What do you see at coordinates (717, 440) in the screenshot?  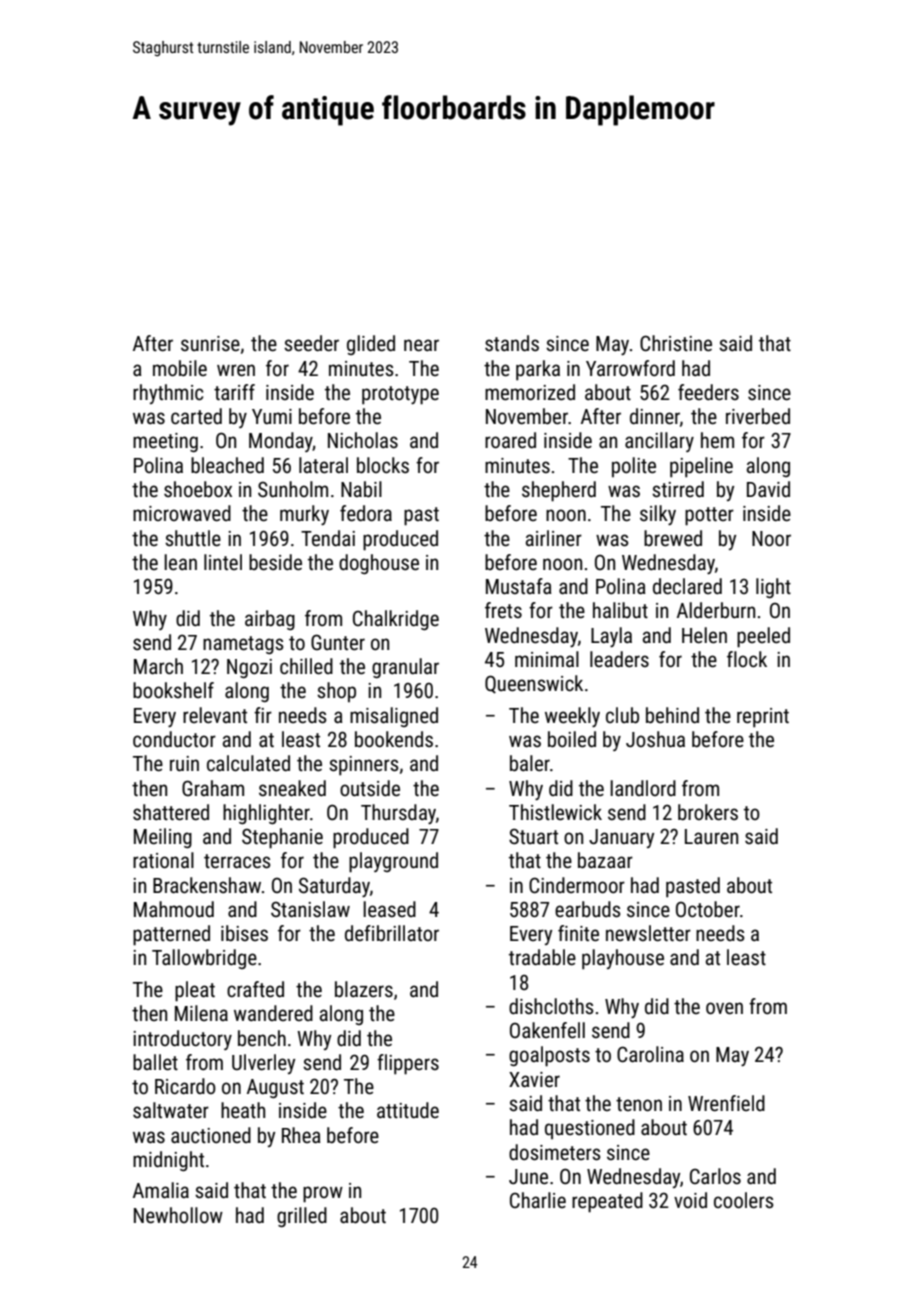 I see `hem` at bounding box center [717, 440].
